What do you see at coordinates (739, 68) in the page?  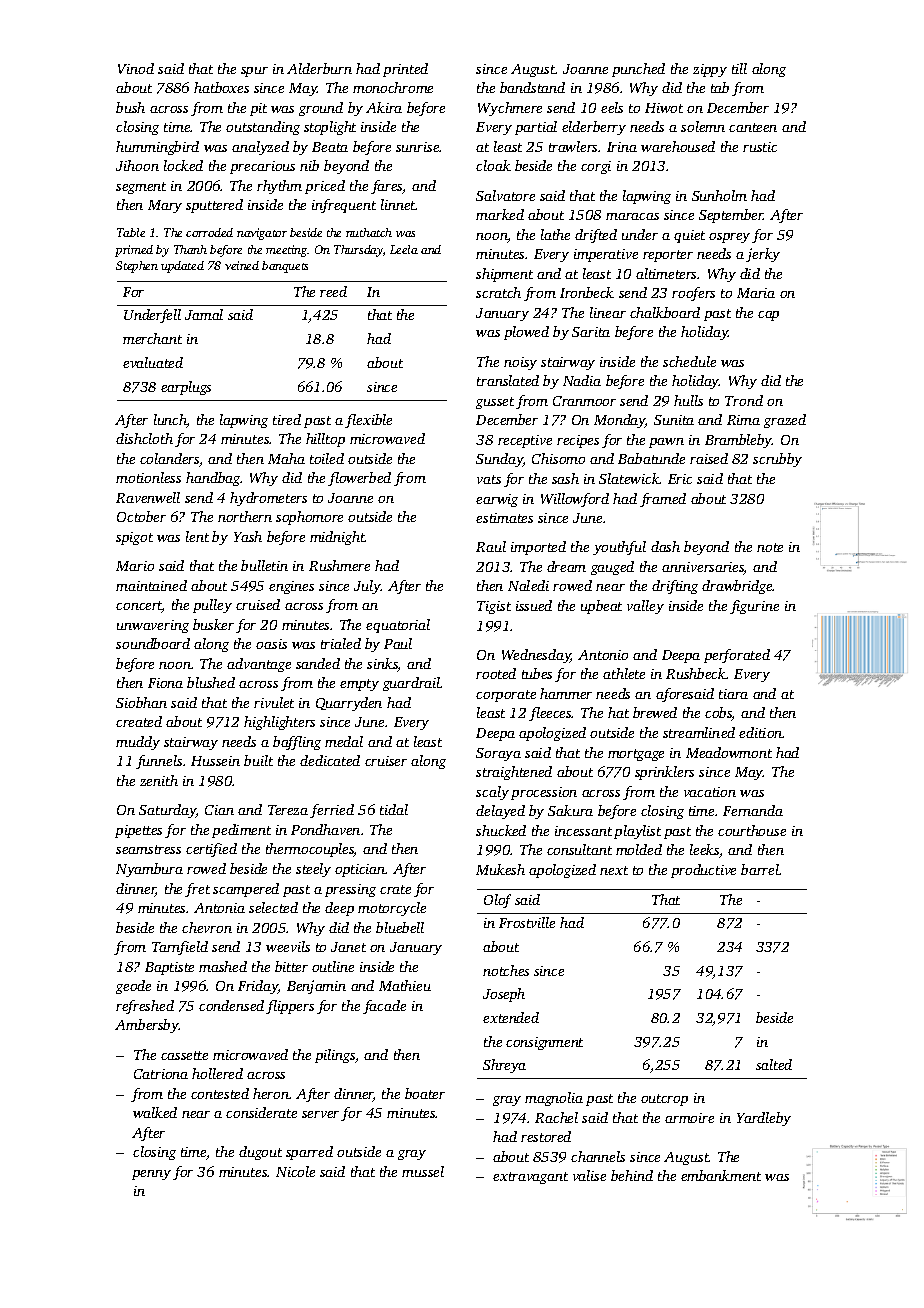 I see `till` at bounding box center [739, 68].
